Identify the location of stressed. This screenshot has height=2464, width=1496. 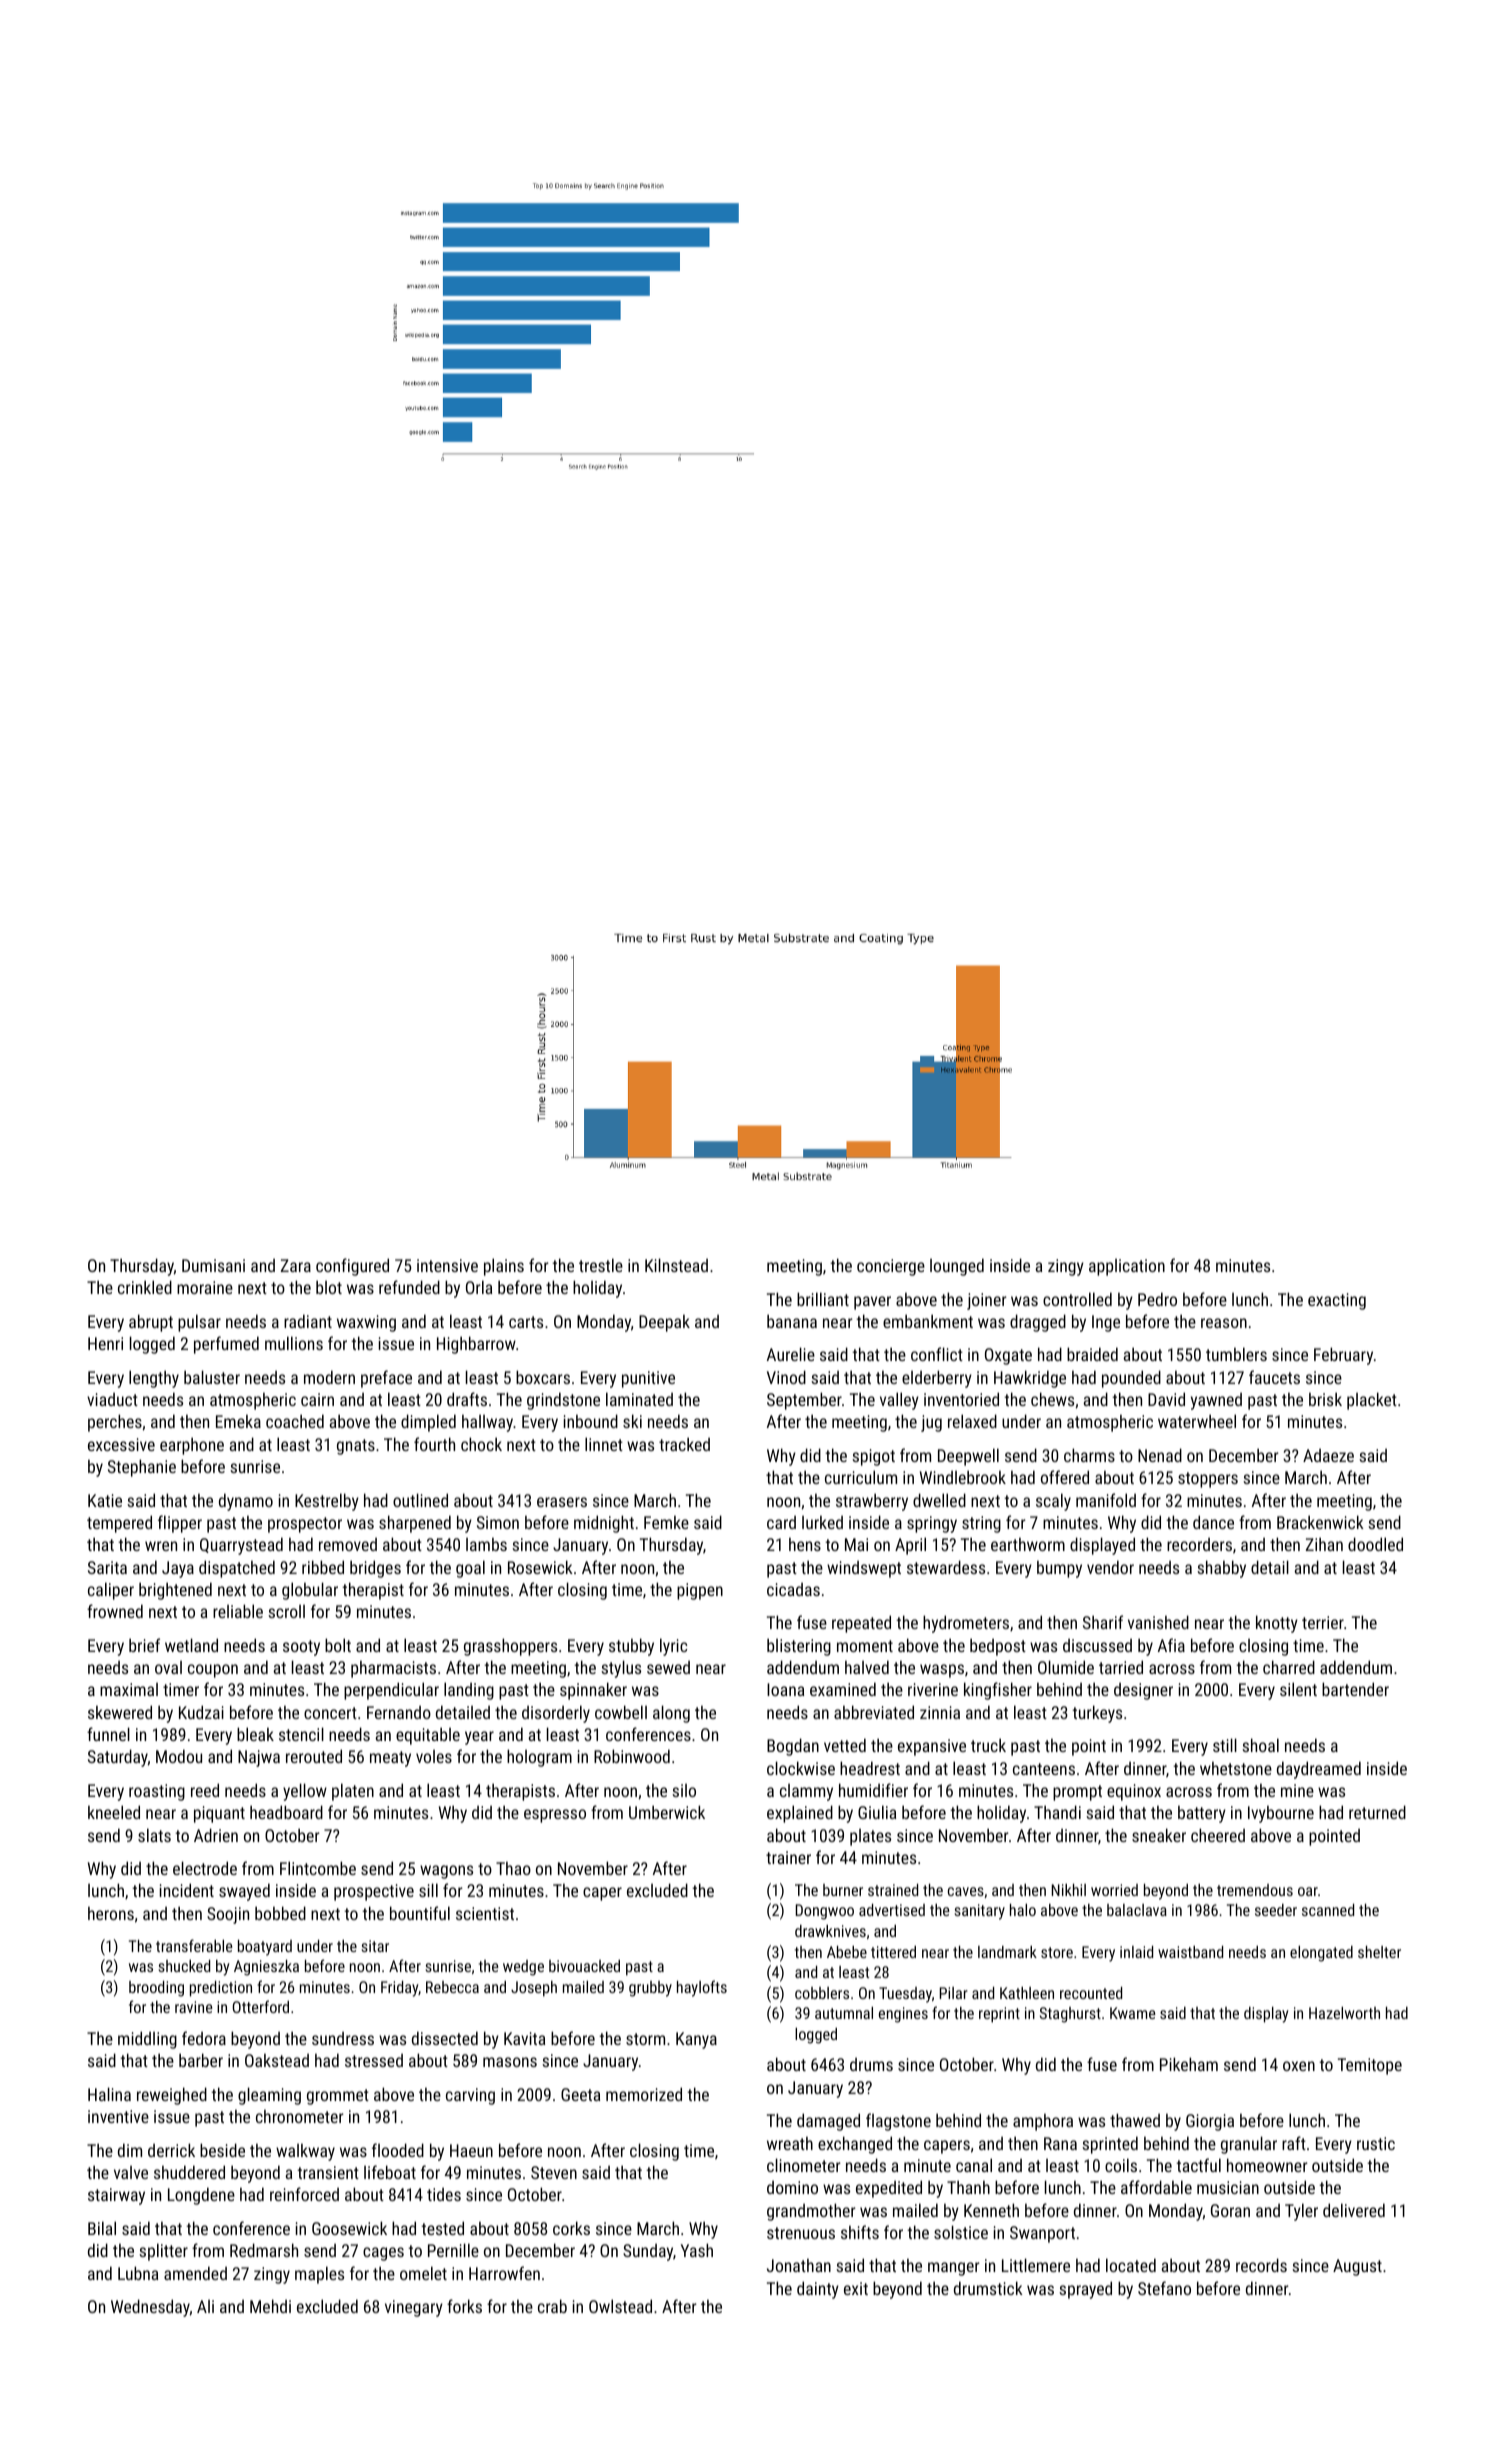
(374, 2060).
